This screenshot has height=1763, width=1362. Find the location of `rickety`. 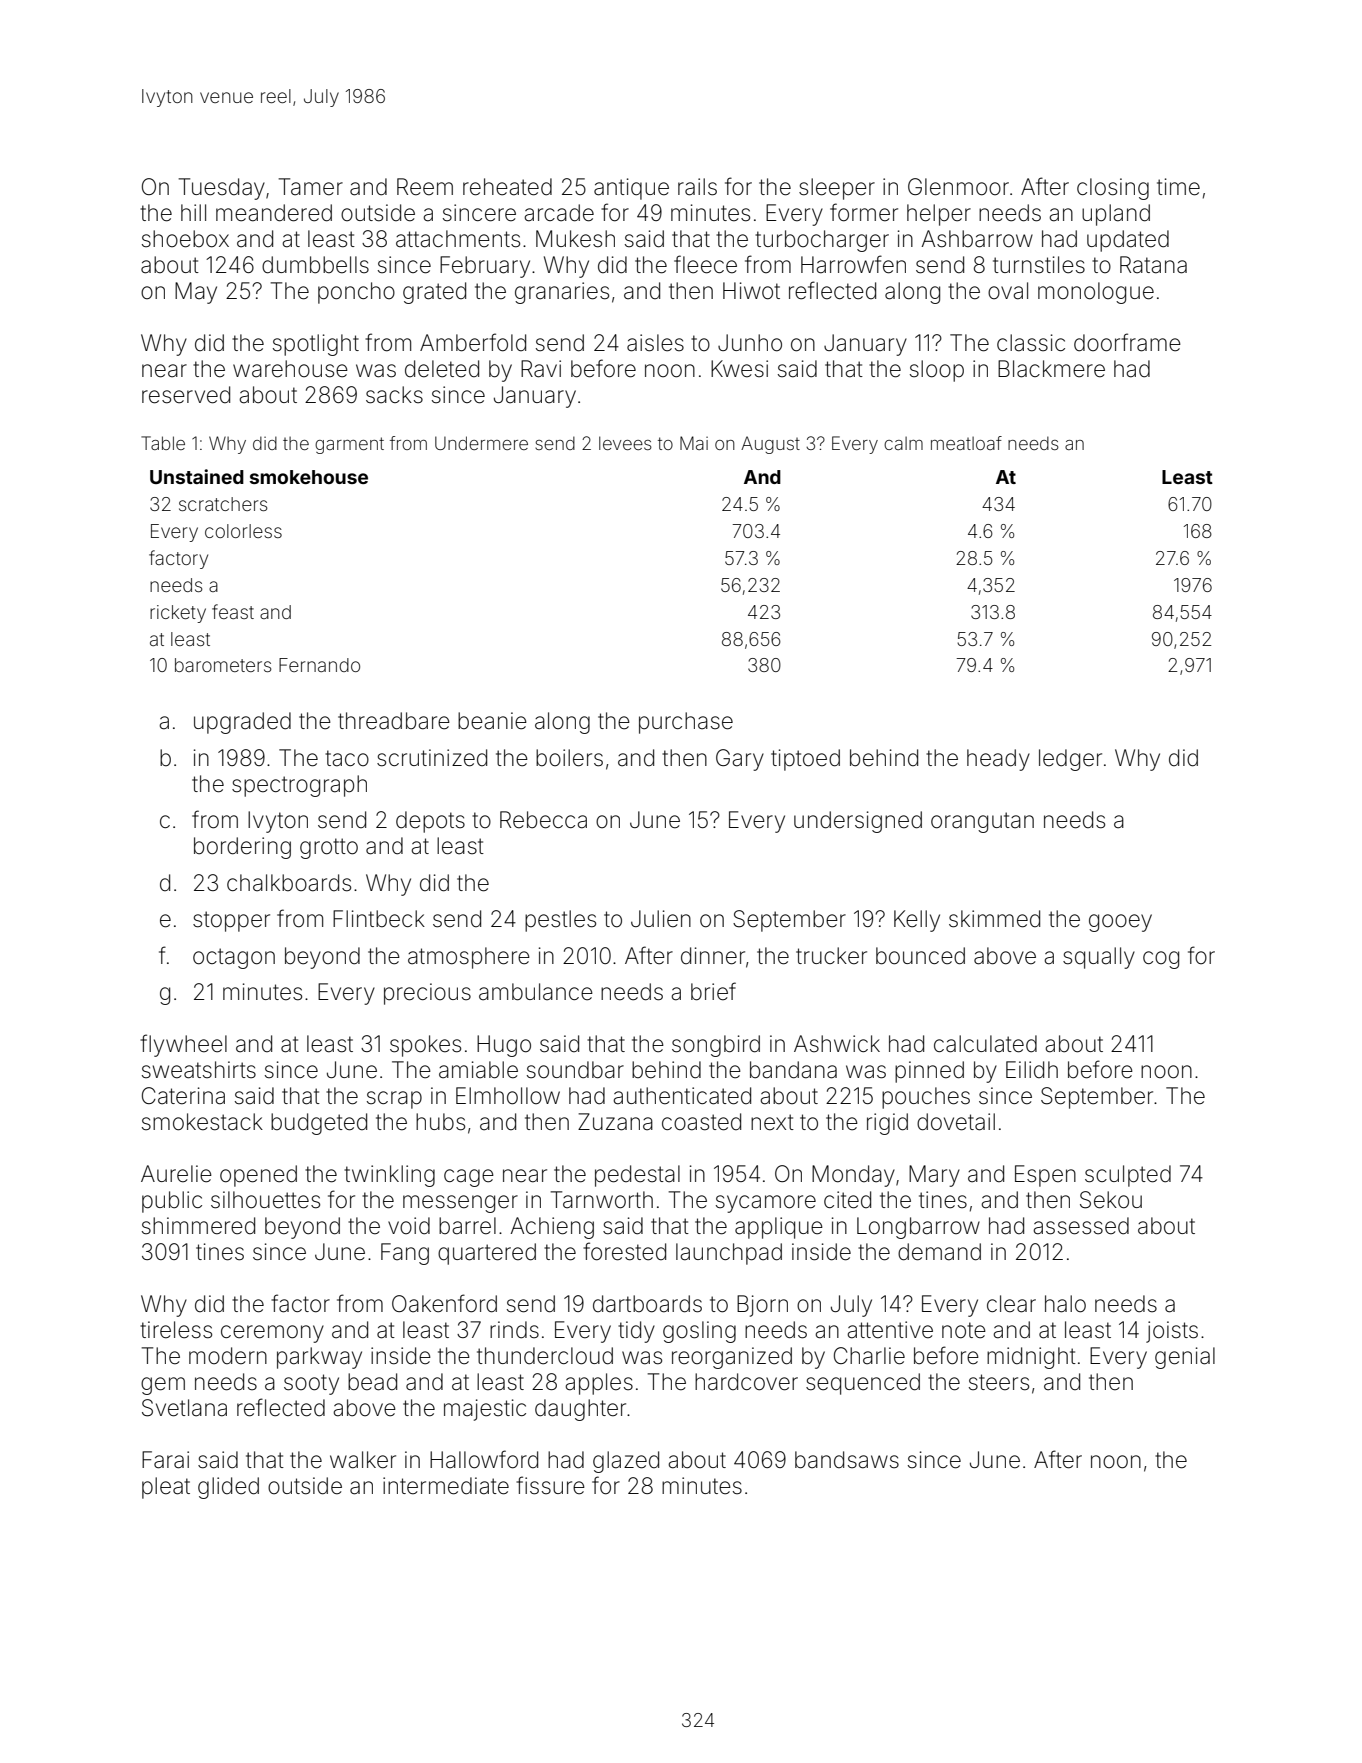

rickety is located at coordinates (178, 614).
